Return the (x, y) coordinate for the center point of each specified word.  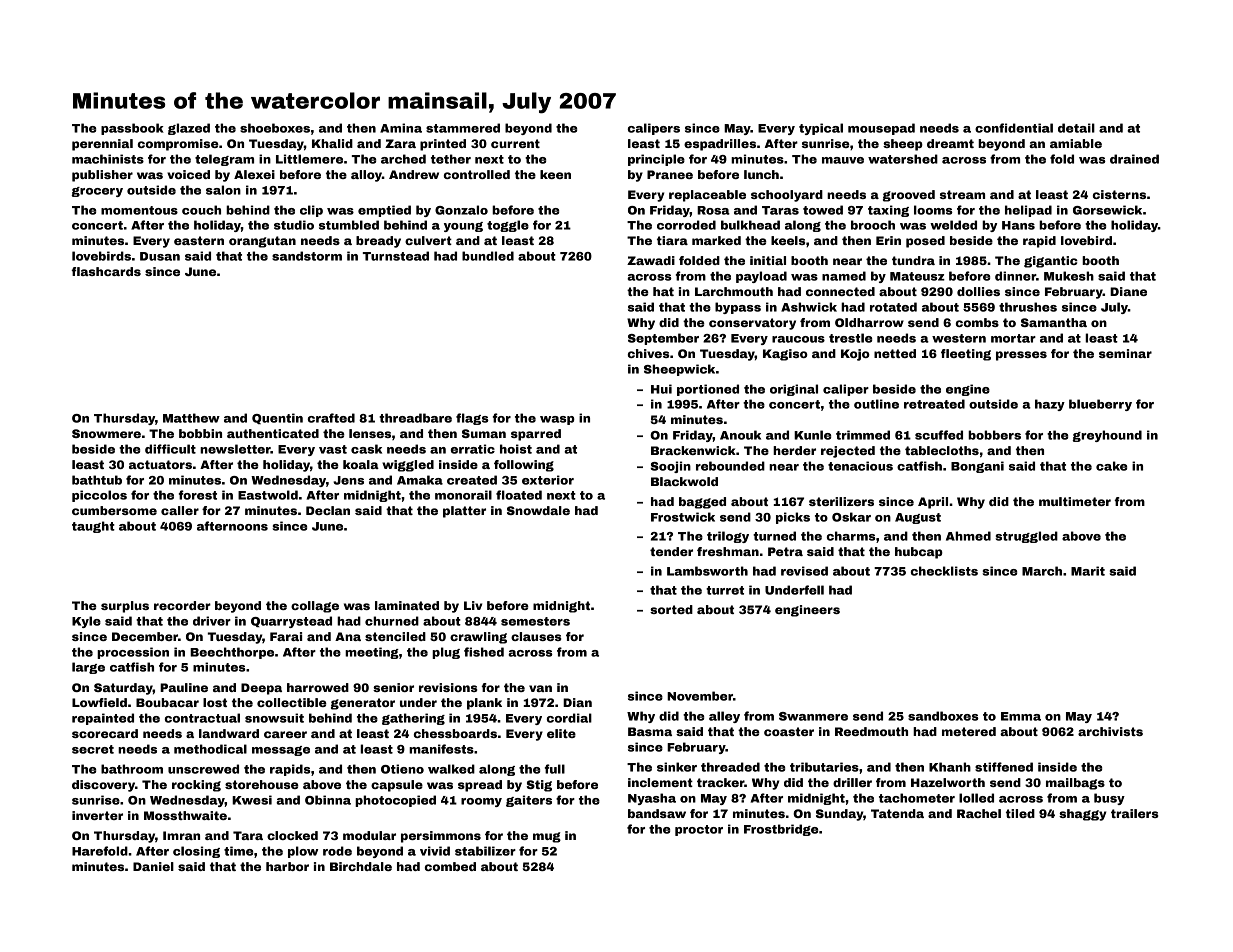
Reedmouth (871, 731)
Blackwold (684, 481)
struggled (1027, 537)
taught (93, 527)
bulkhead (750, 225)
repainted (103, 719)
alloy (366, 176)
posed (925, 242)
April (933, 503)
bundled (488, 256)
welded (953, 225)
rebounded (730, 466)
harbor (287, 866)
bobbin (200, 433)
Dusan (160, 256)
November (700, 696)
